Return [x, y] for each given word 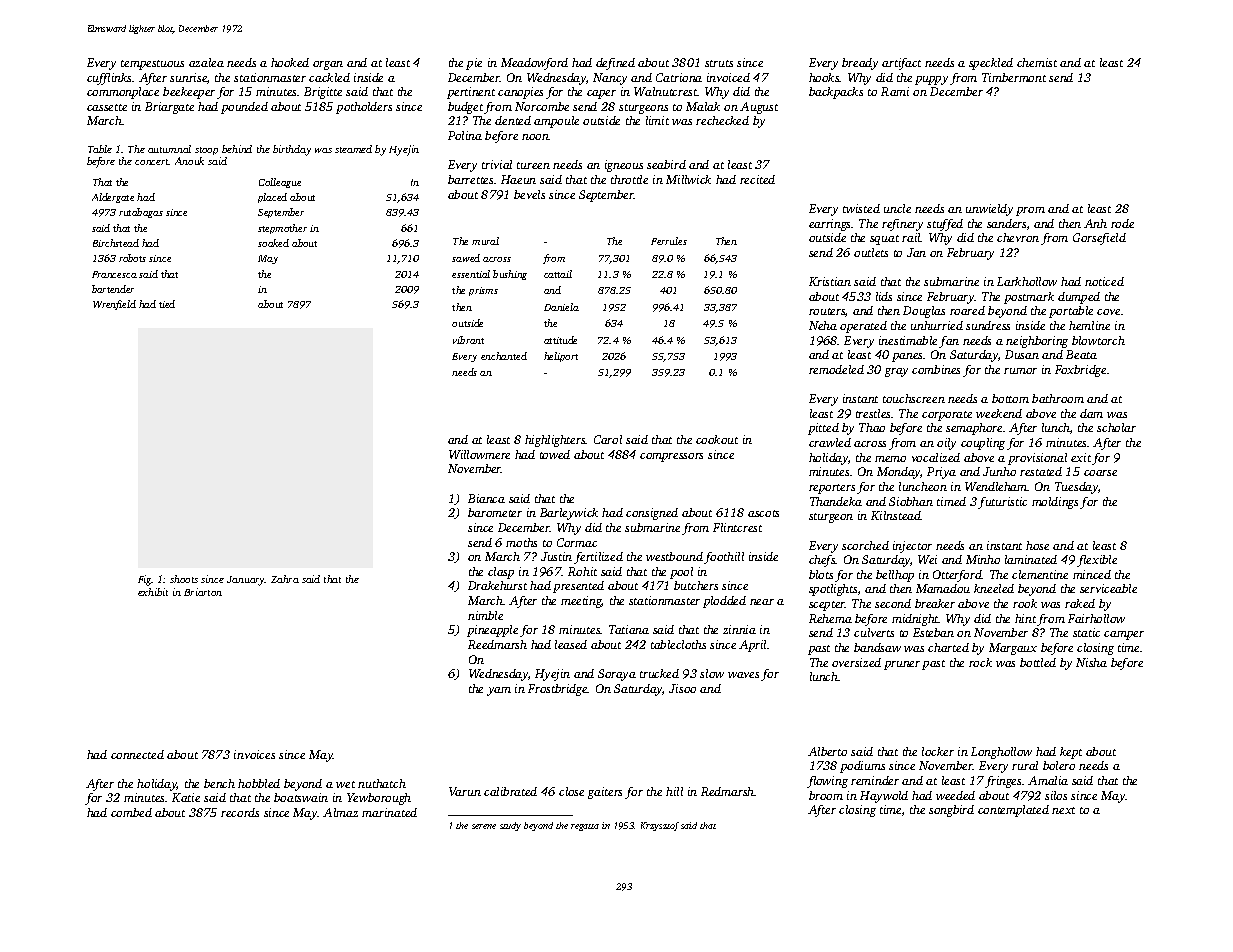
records [240, 812]
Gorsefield [1099, 239]
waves [743, 675]
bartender [113, 289]
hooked [290, 62]
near [762, 602]
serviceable [1108, 588]
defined [615, 64]
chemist [1037, 62]
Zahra [285, 579]
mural [485, 241]
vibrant [468, 340]
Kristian [830, 281]
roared [967, 310]
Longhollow [1001, 753]
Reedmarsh [497, 644]
